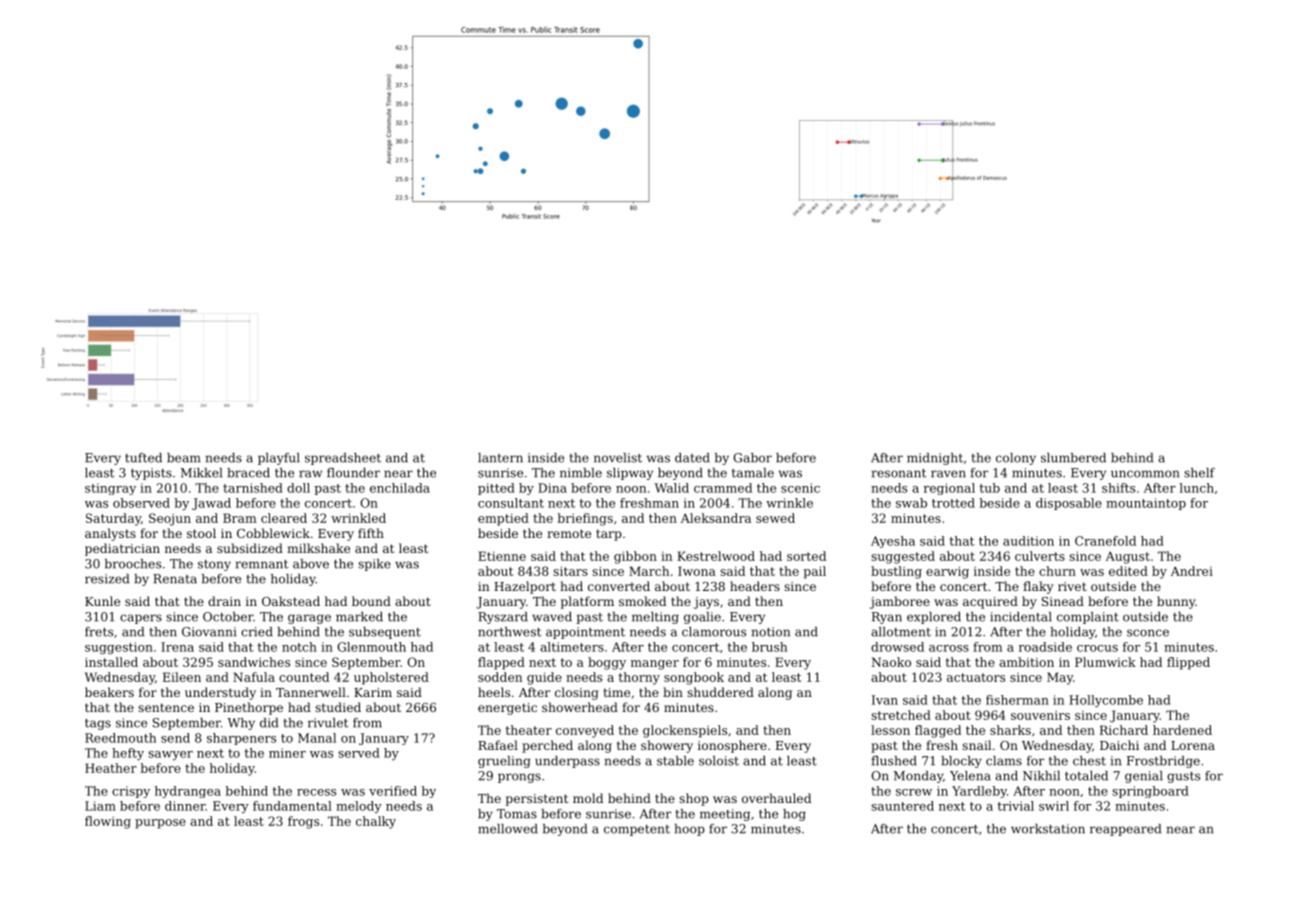 This screenshot has width=1308, height=924. Describe the element at coordinates (935, 459) in the screenshot. I see `midnight` at that location.
